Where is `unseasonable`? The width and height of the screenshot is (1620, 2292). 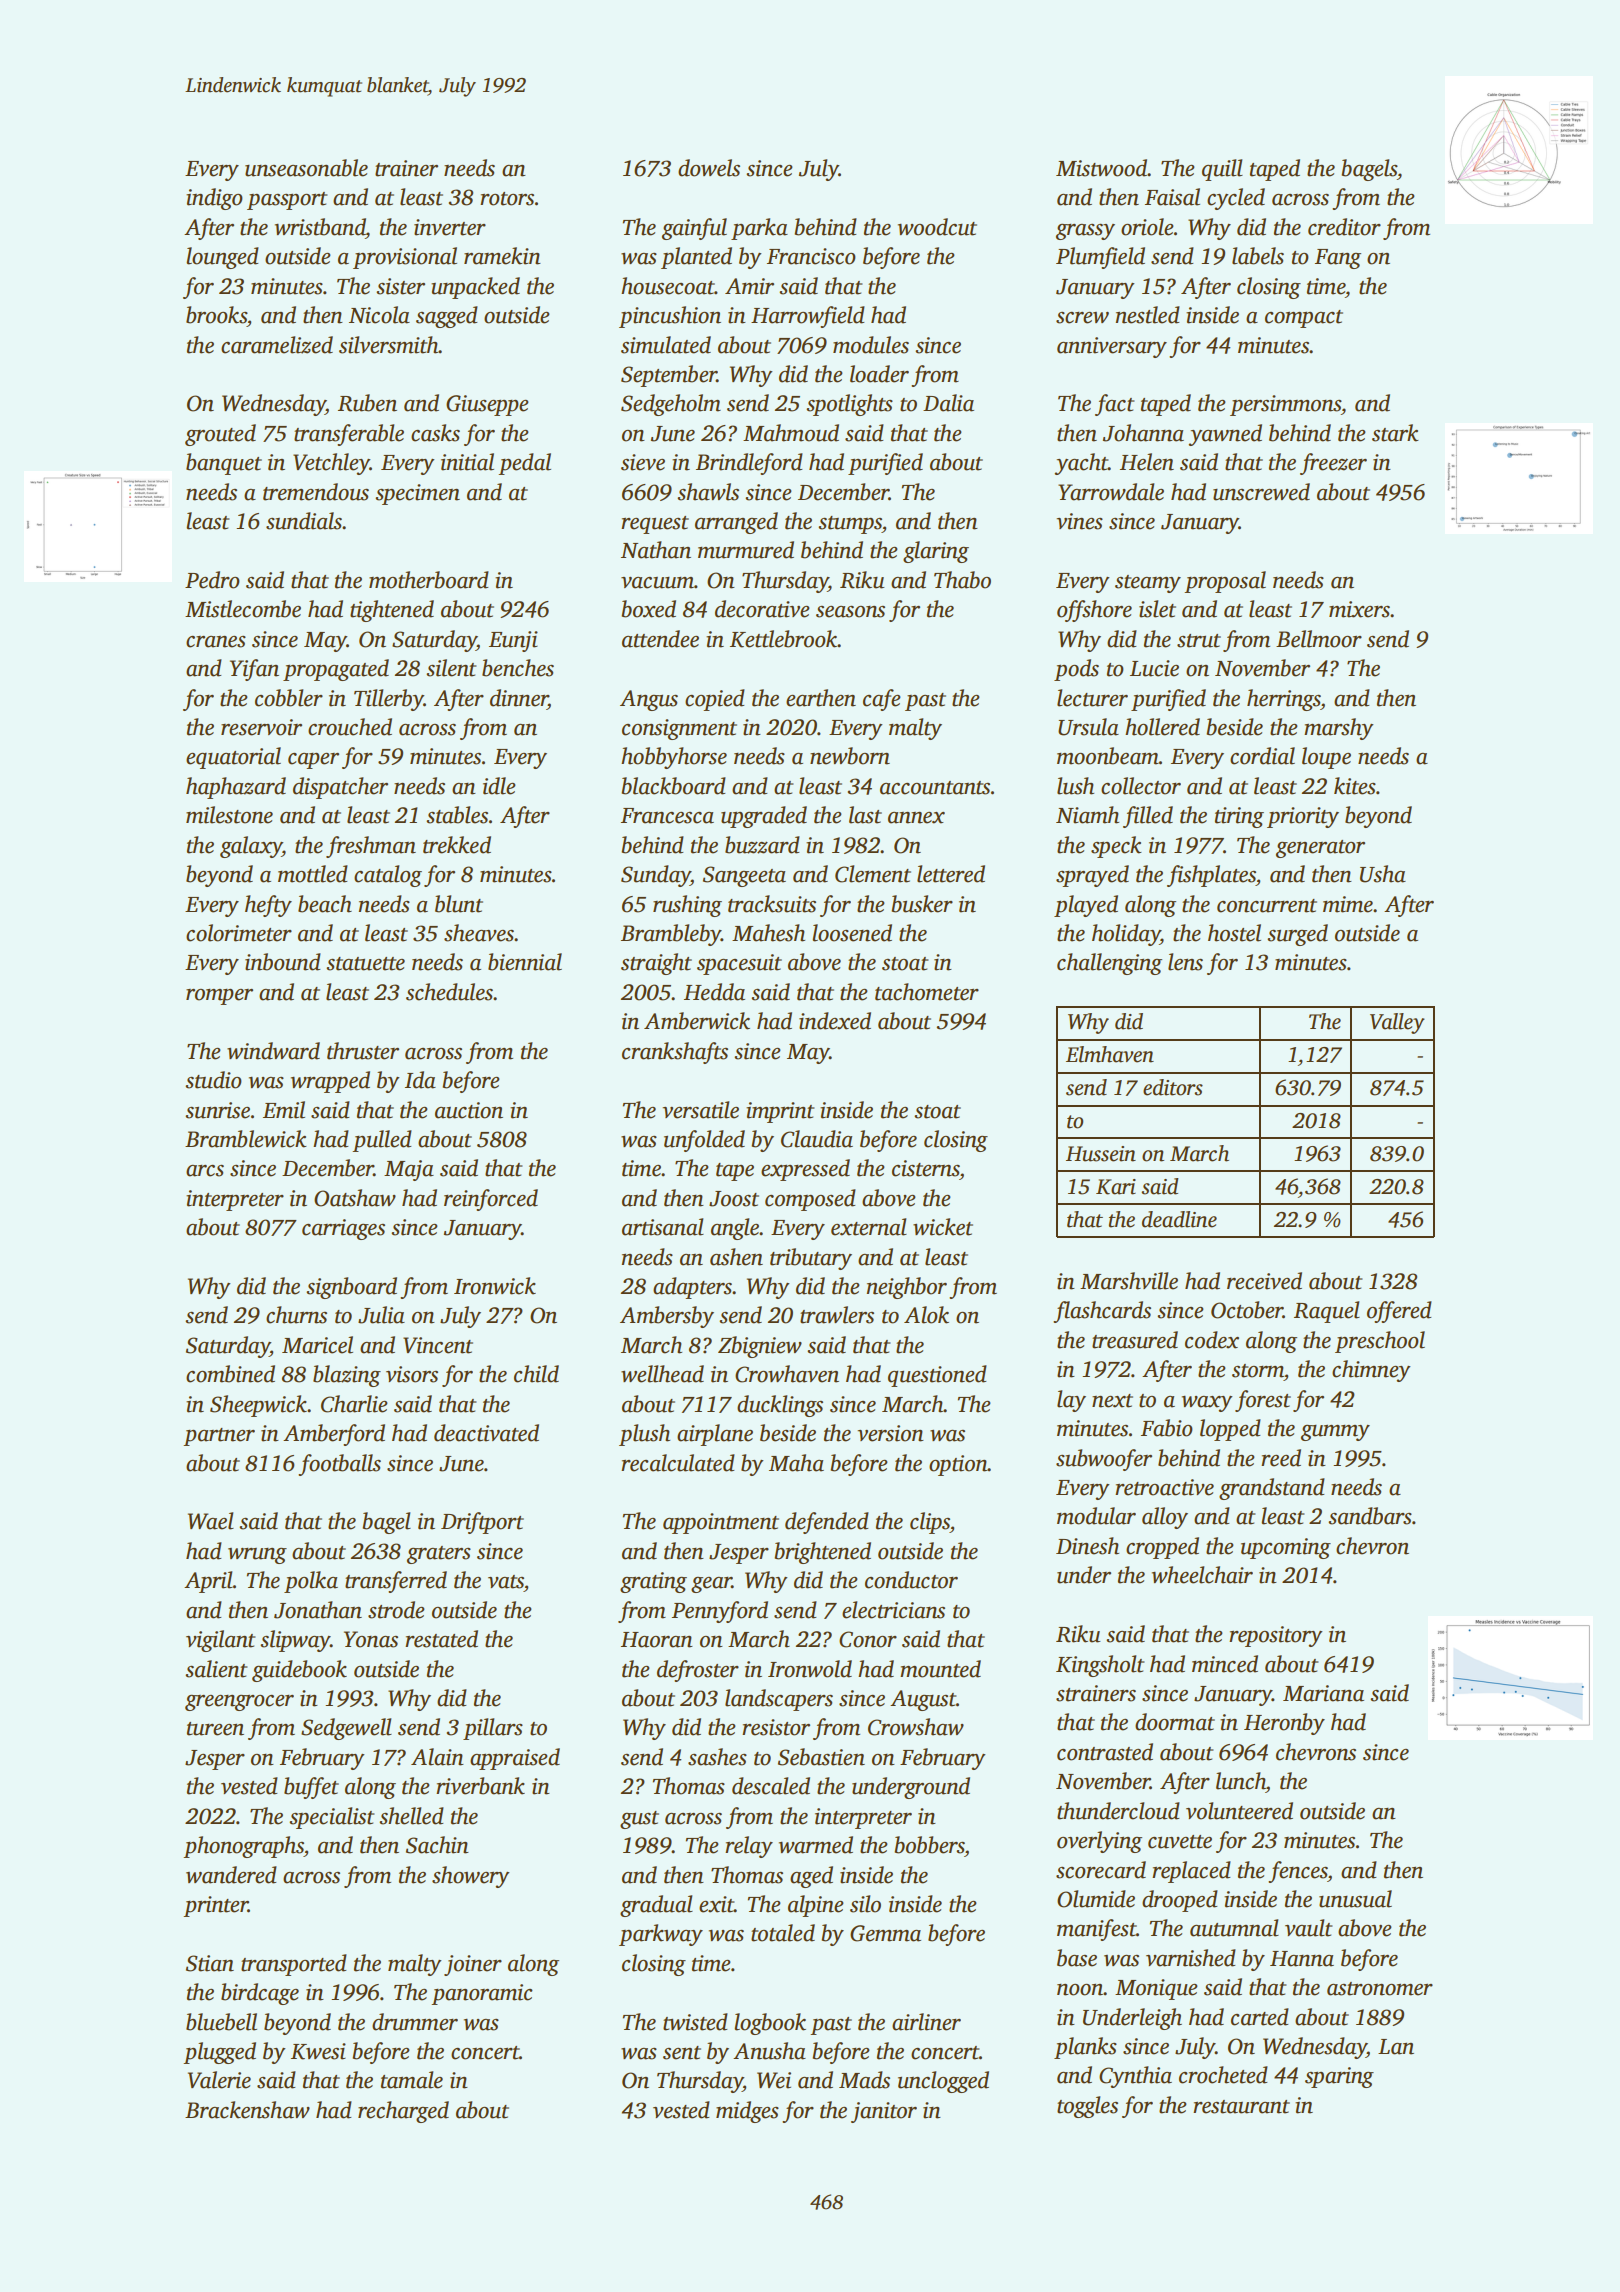 unseasonable is located at coordinates (306, 168).
